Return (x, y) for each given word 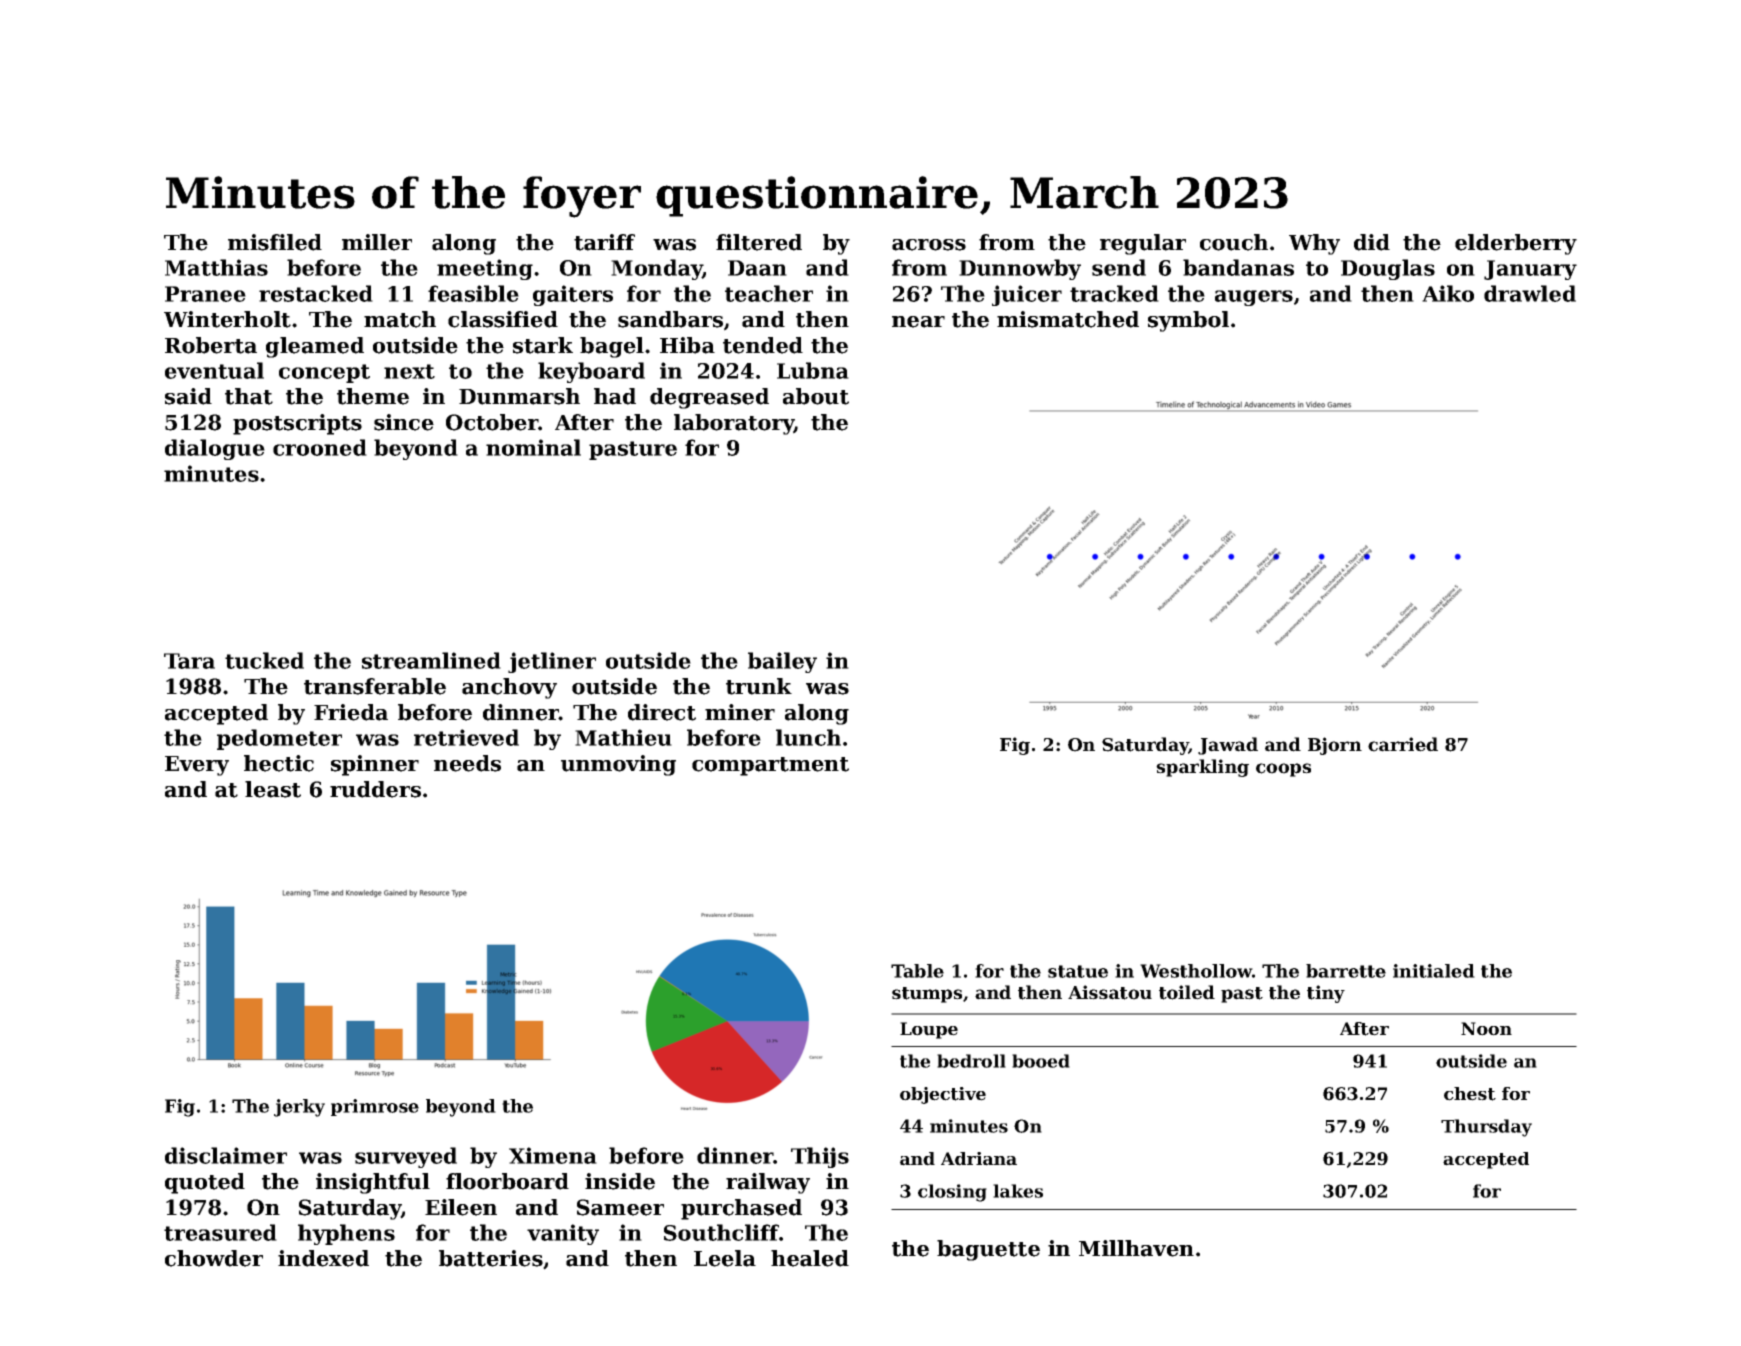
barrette (1346, 971)
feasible (473, 293)
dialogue (215, 449)
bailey (782, 662)
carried (1403, 744)
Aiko (1448, 293)
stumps (927, 995)
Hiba (687, 345)
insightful (373, 1183)
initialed (1434, 971)
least (273, 789)
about (816, 396)
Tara (189, 661)
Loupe (929, 1030)
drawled (1530, 293)
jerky (299, 1108)
